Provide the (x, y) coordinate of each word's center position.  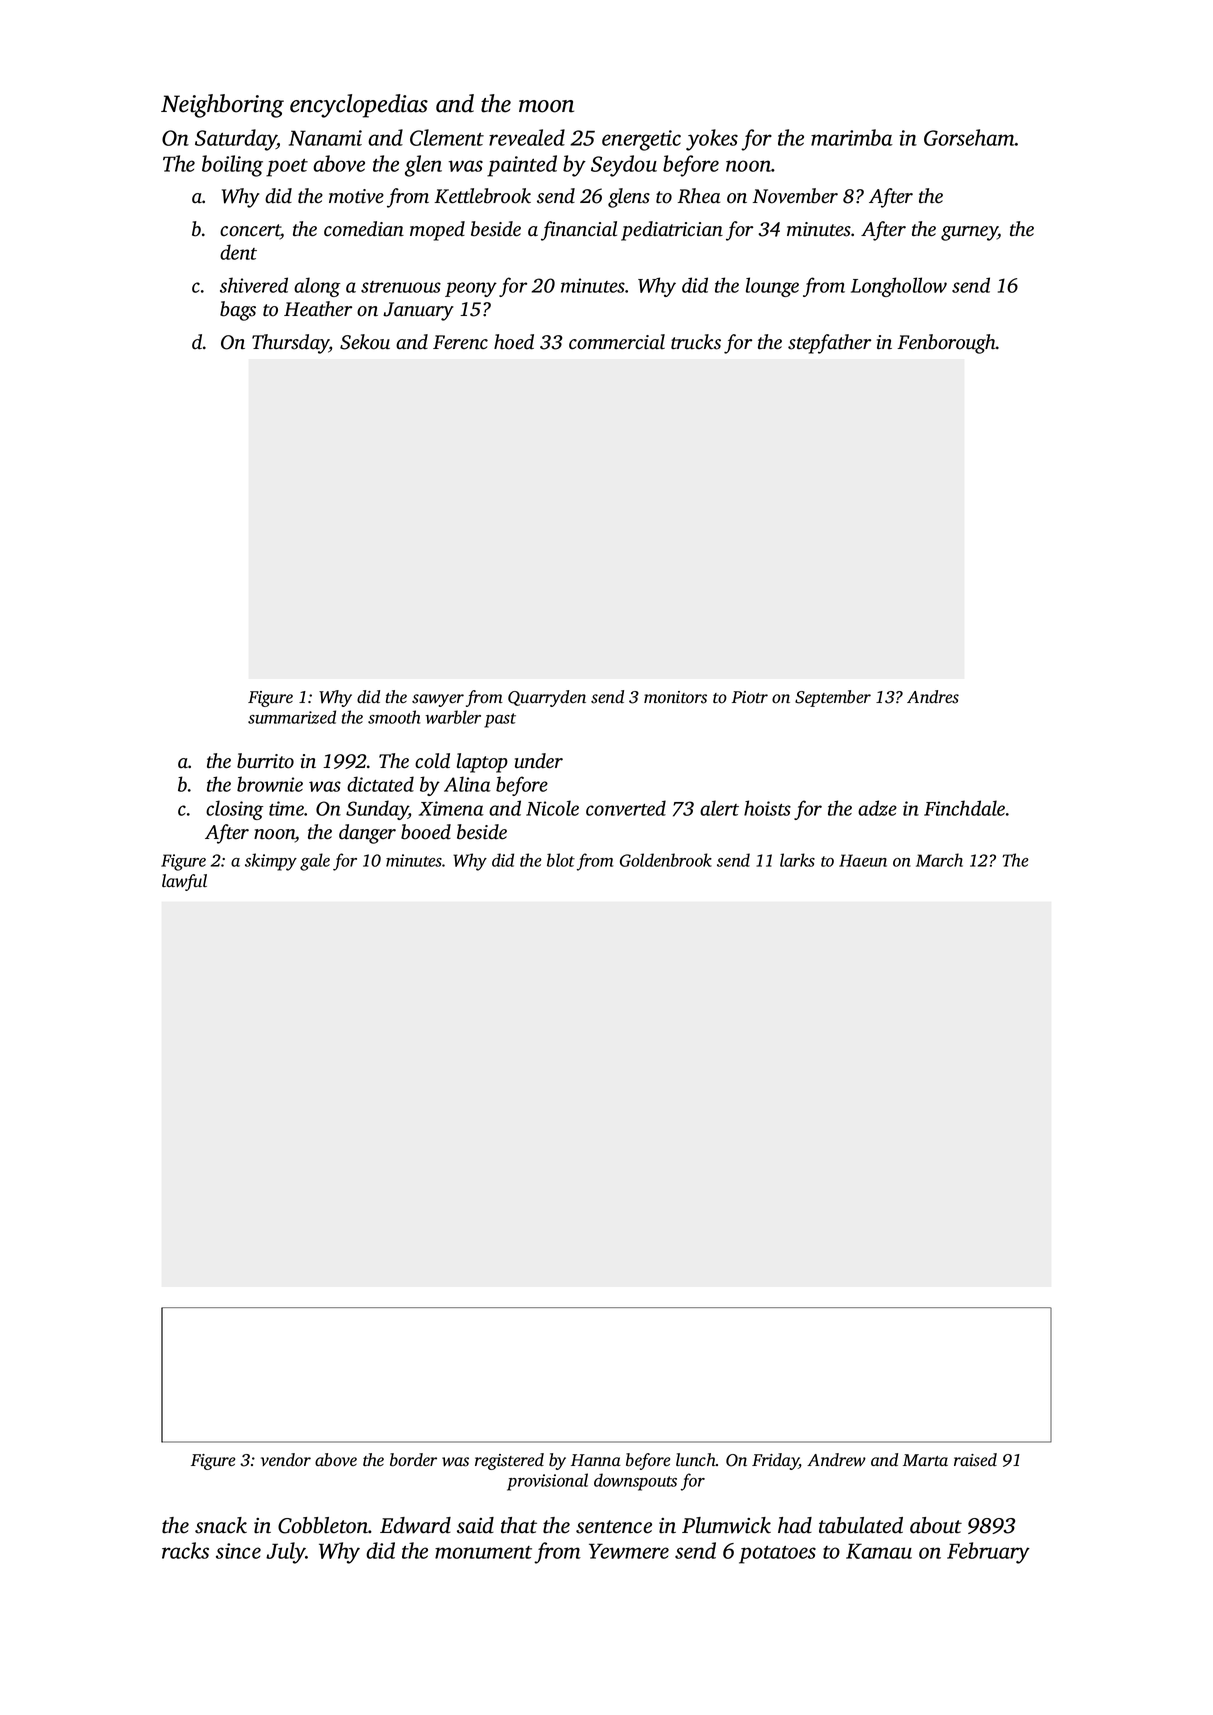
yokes (712, 140)
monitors (675, 697)
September (833, 698)
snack (221, 1525)
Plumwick (726, 1525)
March (939, 860)
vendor (286, 1460)
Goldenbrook (666, 860)
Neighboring (222, 106)
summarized (292, 717)
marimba (852, 137)
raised (975, 1460)
